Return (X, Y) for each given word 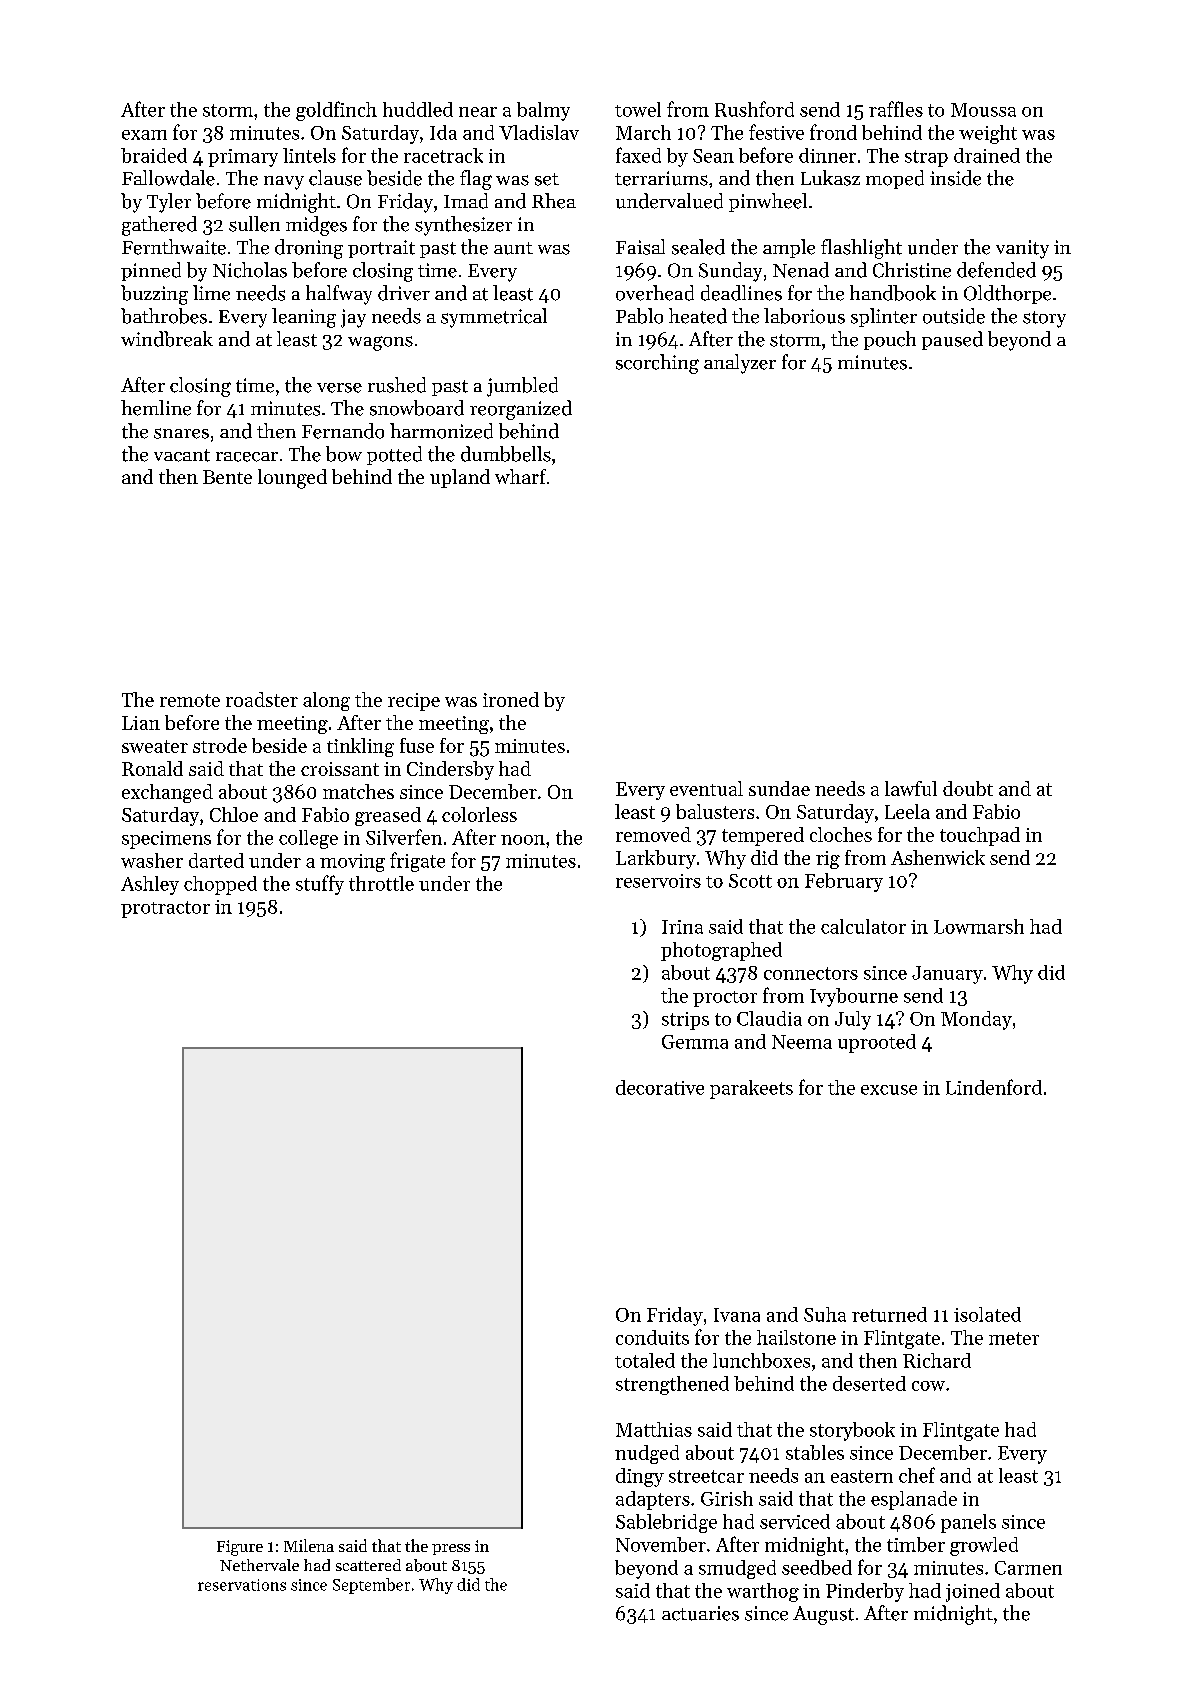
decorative (660, 1087)
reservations (242, 1585)
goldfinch (336, 111)
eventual (706, 788)
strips (685, 1021)
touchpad (980, 836)
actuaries (700, 1613)
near (478, 112)
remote (190, 700)
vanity (1022, 249)
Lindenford (994, 1087)
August (823, 1615)
